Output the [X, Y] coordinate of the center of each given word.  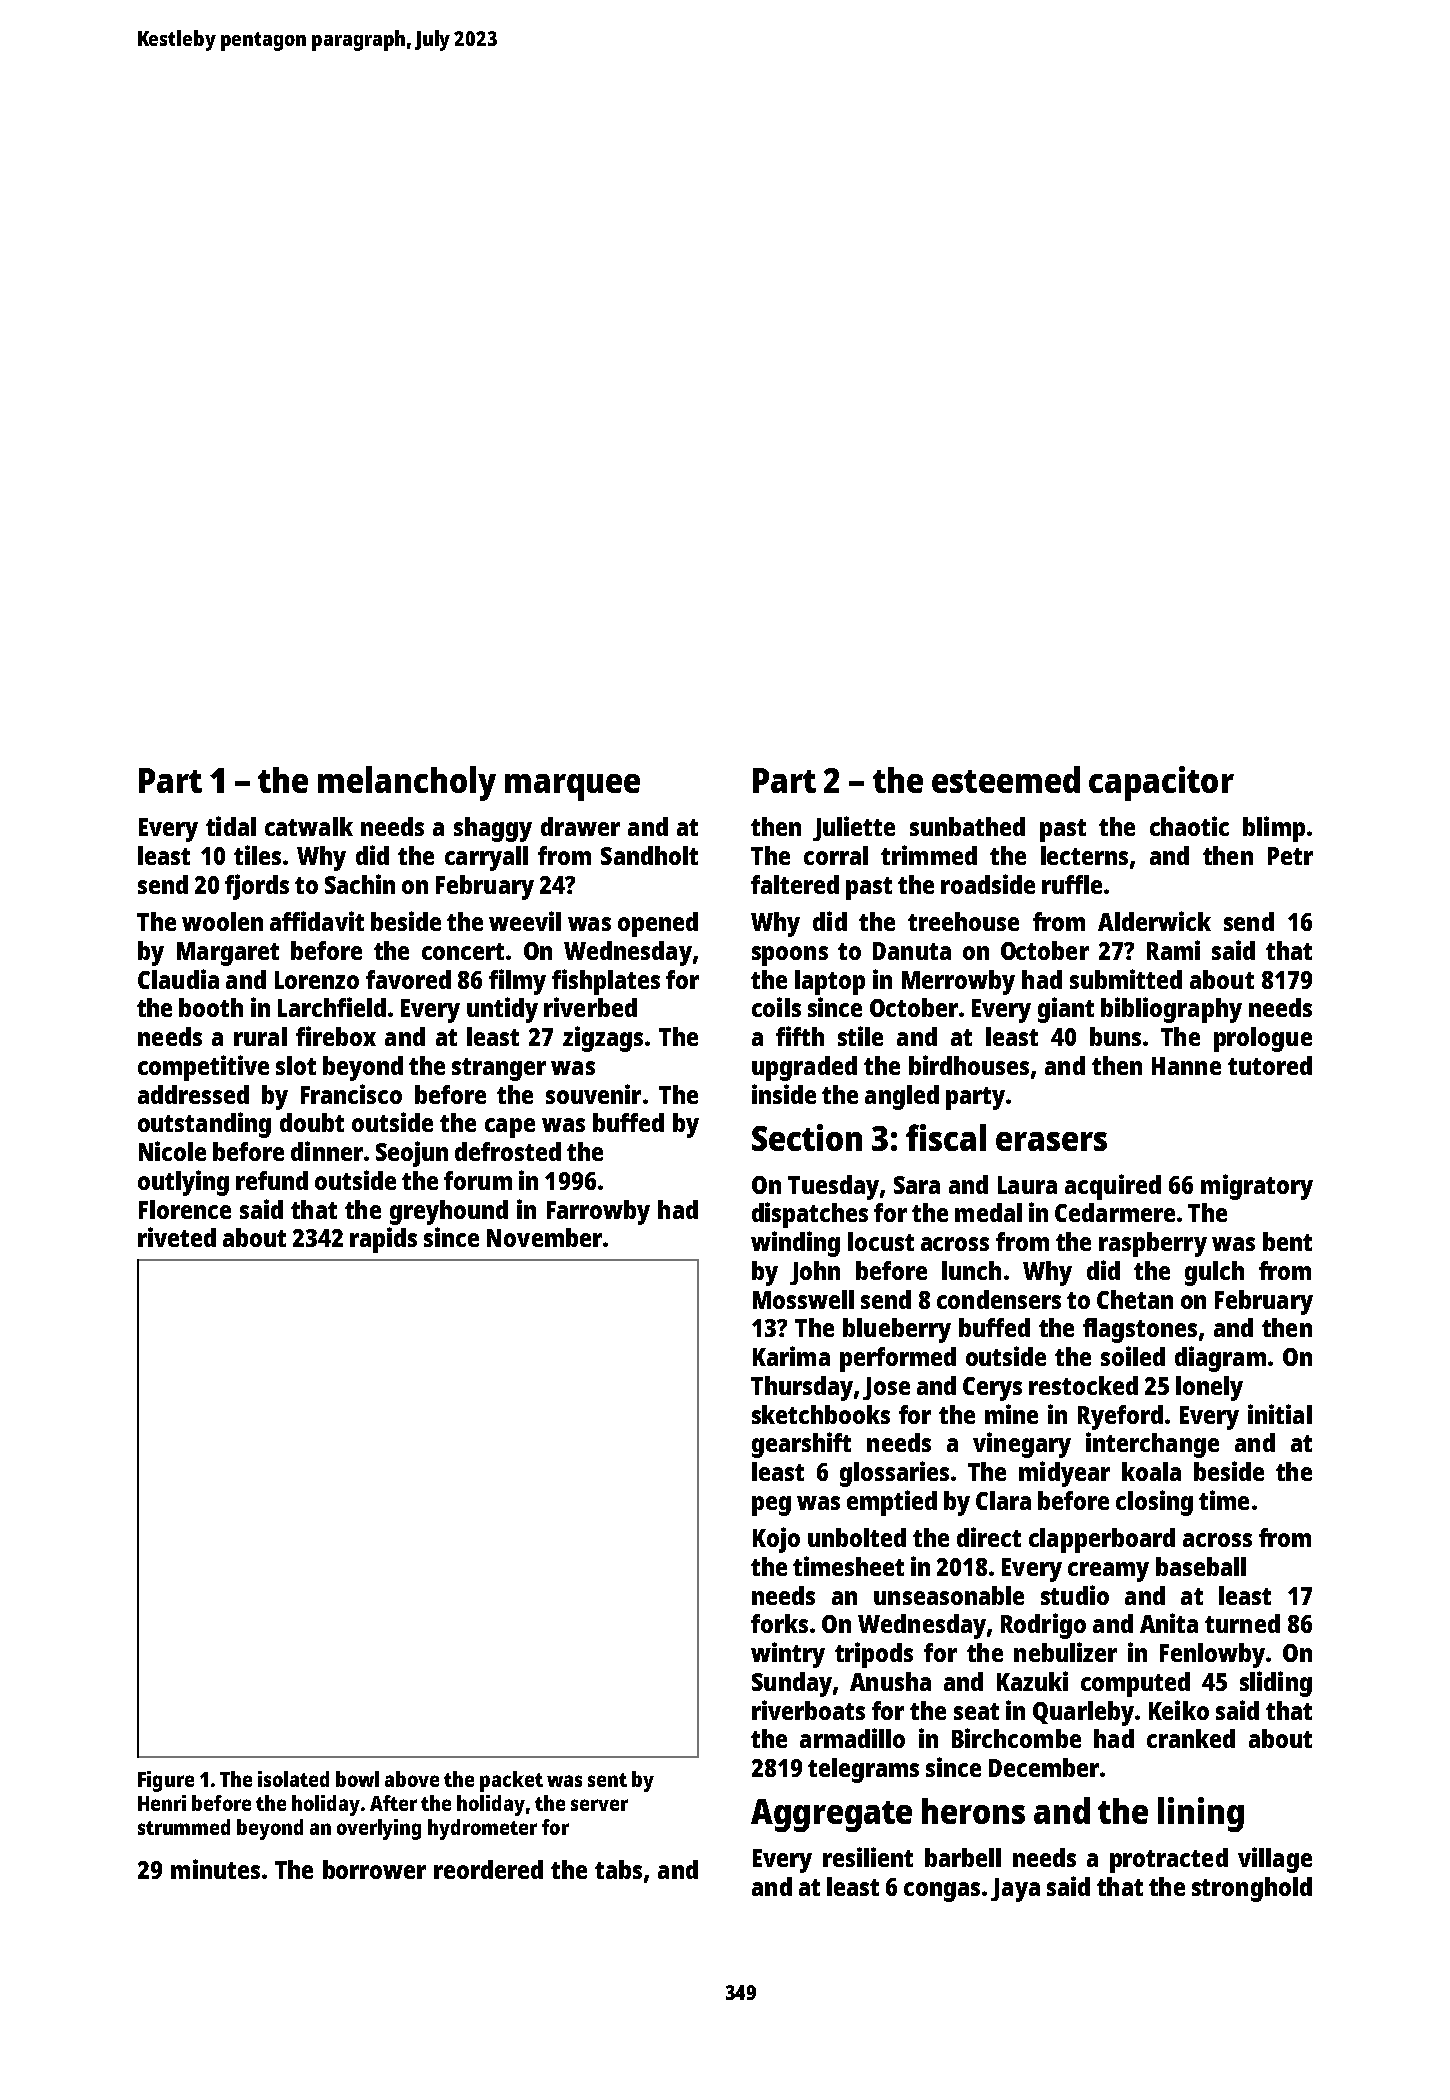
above [412, 1779]
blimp [1274, 829]
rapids [383, 1240]
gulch [1214, 1273]
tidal [231, 826]
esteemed [1006, 779]
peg [771, 1506]
